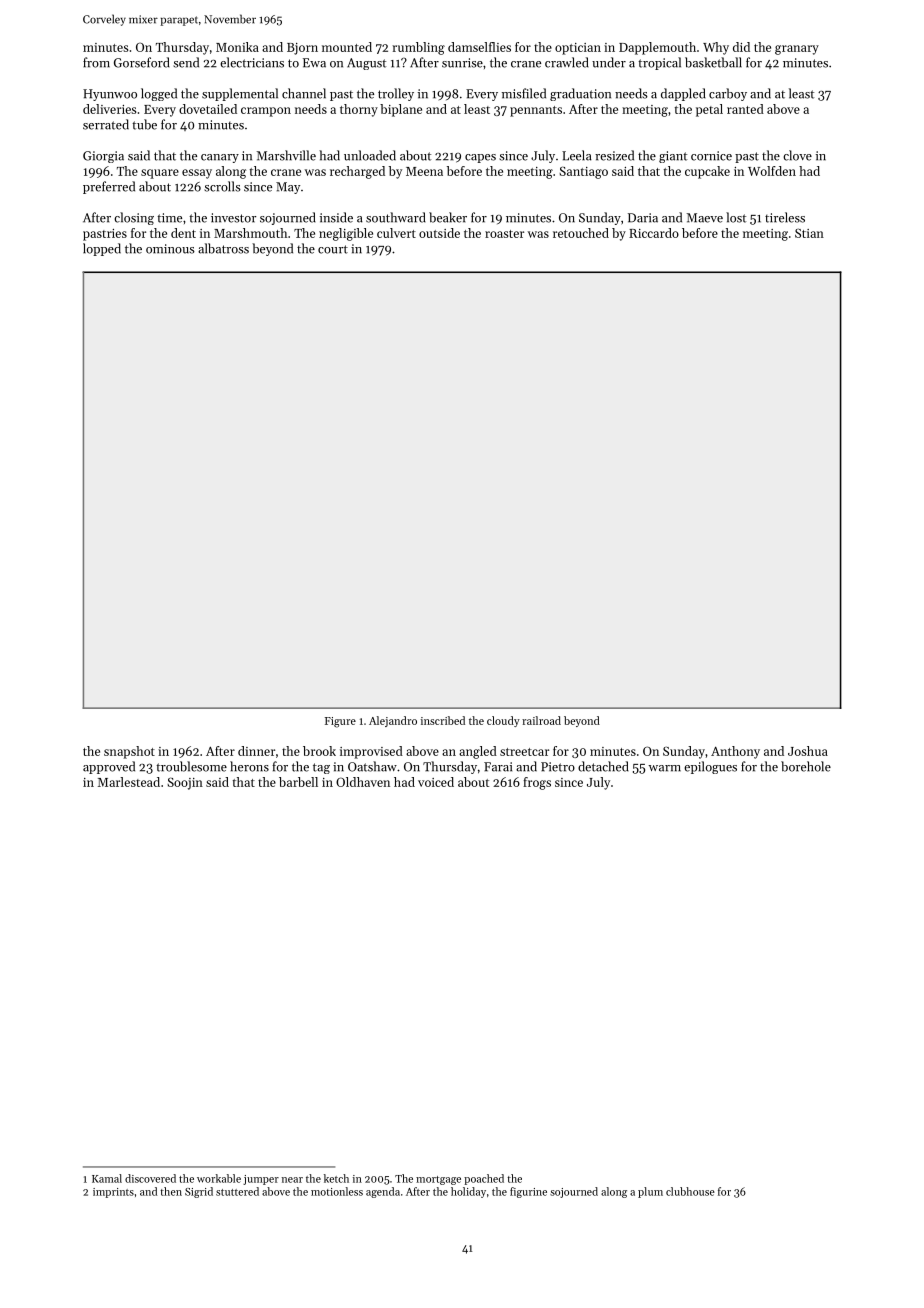 Image resolution: width=924 pixels, height=1308 pixels. I want to click on damselflies, so click(479, 47).
